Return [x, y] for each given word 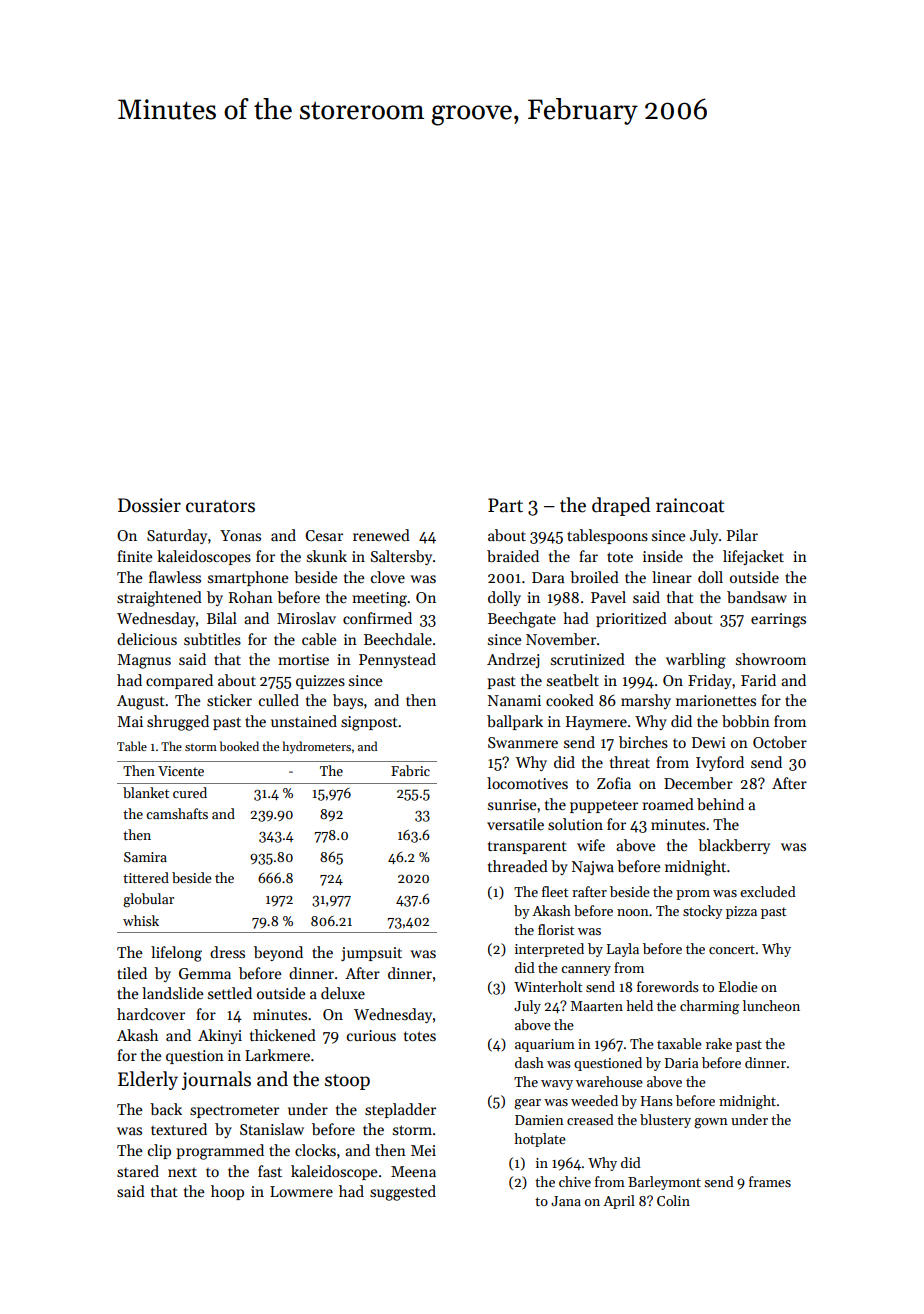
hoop [227, 1192]
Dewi [709, 742]
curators [220, 506]
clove [388, 577]
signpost [369, 723]
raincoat [690, 505]
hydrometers [317, 747]
